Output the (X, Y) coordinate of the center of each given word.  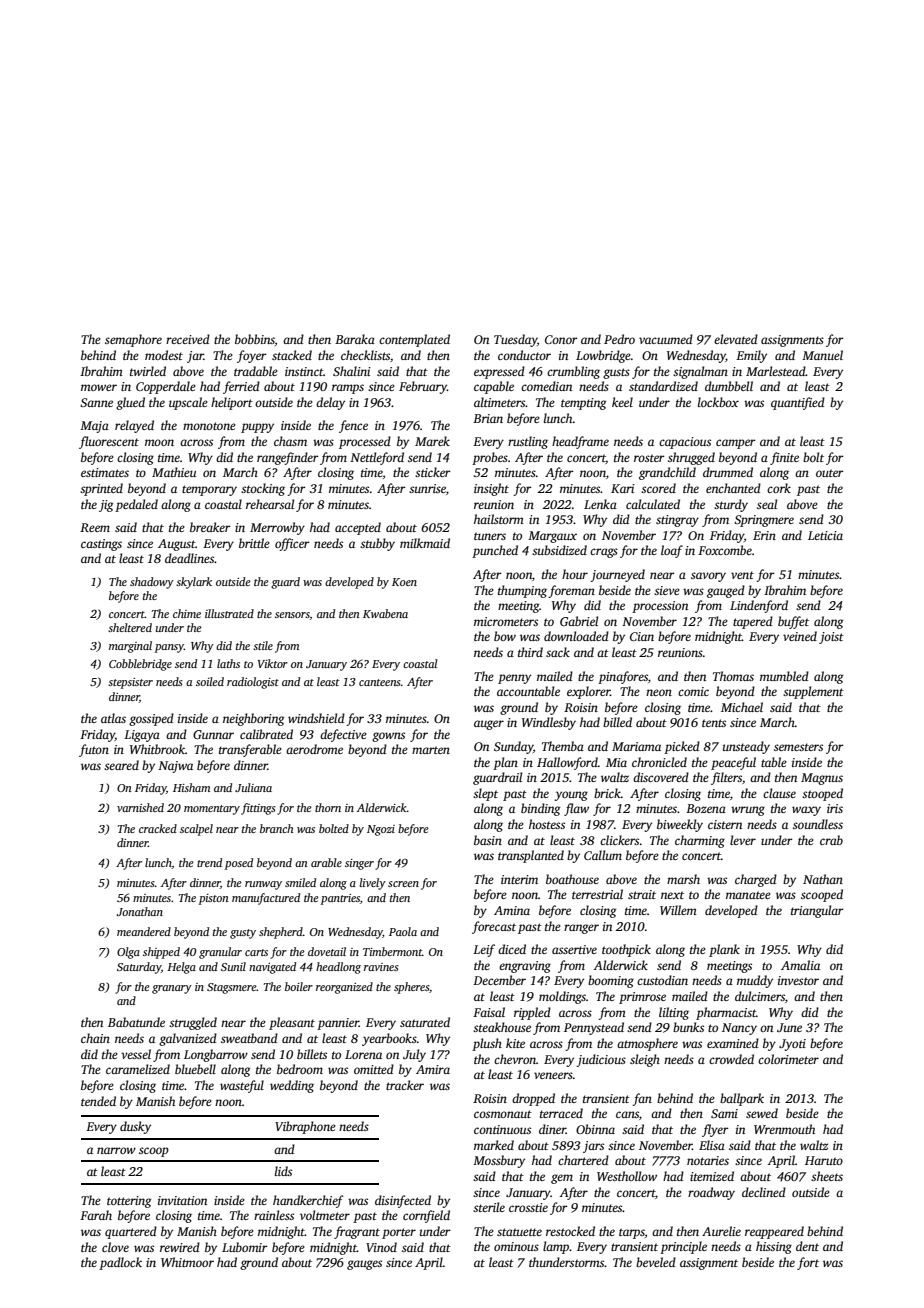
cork (779, 488)
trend (209, 862)
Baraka (355, 339)
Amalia (800, 965)
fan (642, 1099)
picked (682, 747)
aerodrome (314, 749)
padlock (120, 1263)
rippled (532, 1013)
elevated (736, 339)
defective (343, 735)
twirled (148, 371)
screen (403, 884)
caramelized (138, 1069)
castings (101, 545)
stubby (377, 544)
